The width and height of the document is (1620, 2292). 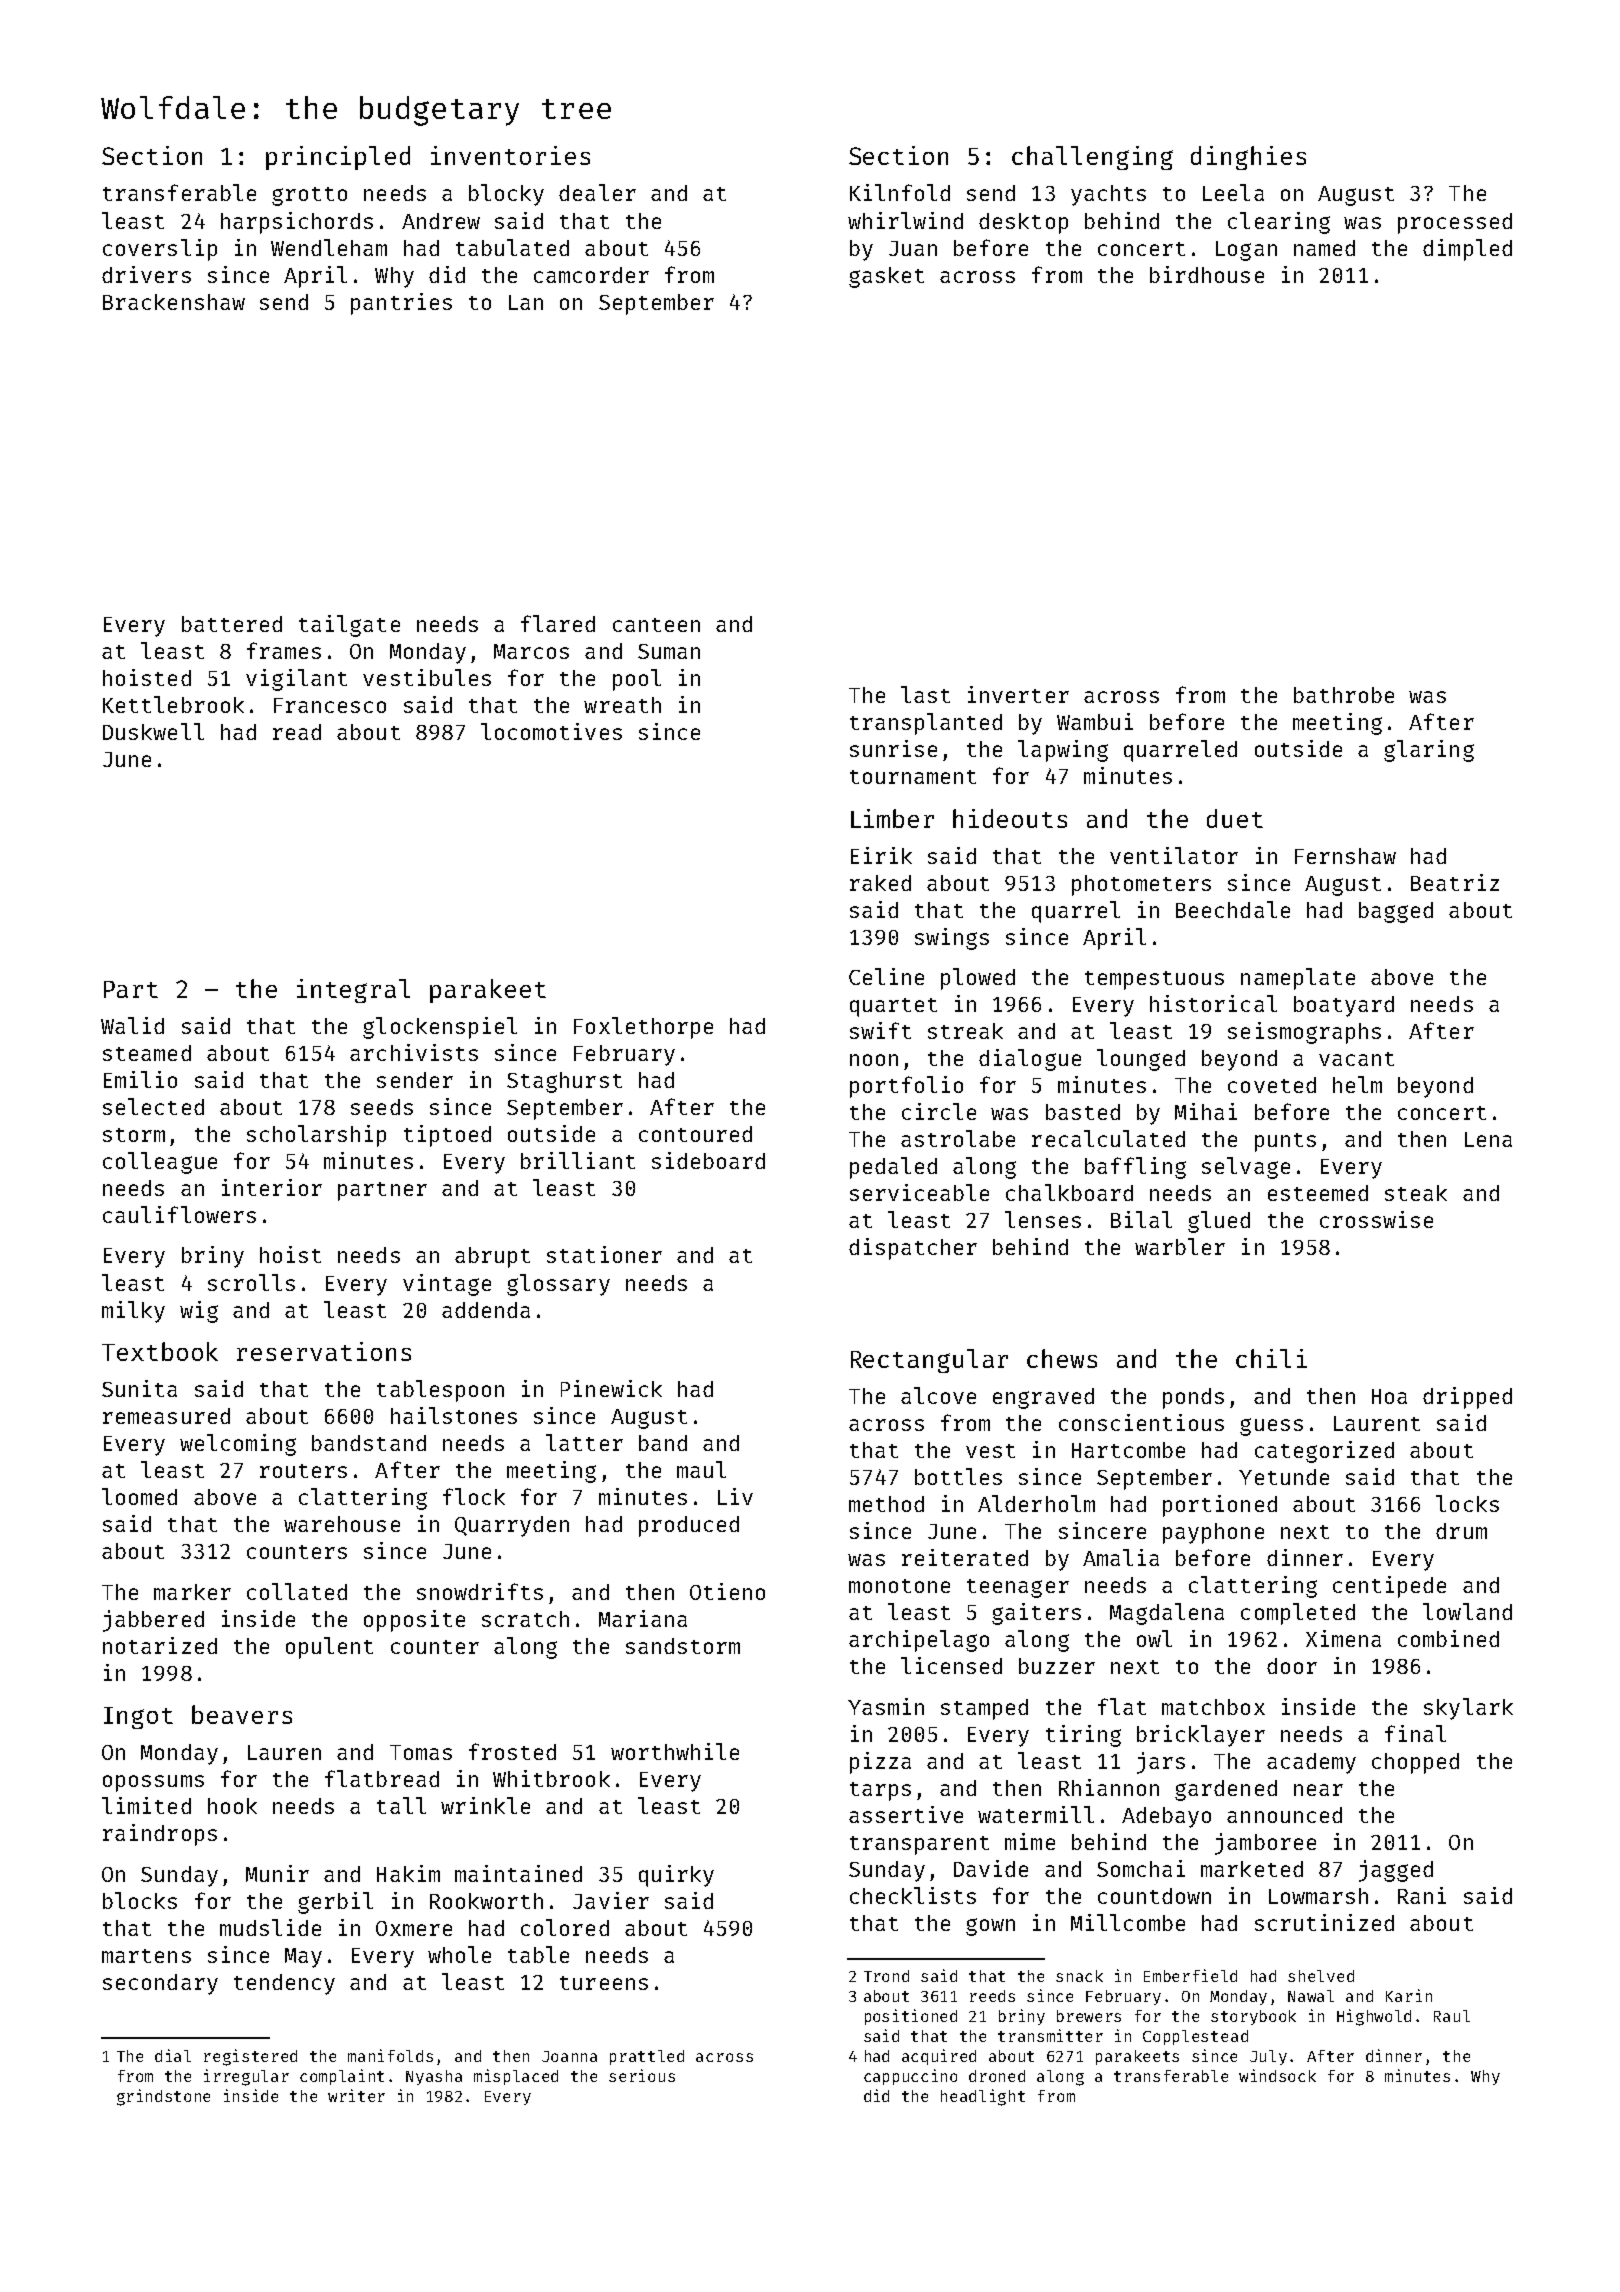 What do you see at coordinates (899, 1586) in the document?
I see `monotone` at bounding box center [899, 1586].
